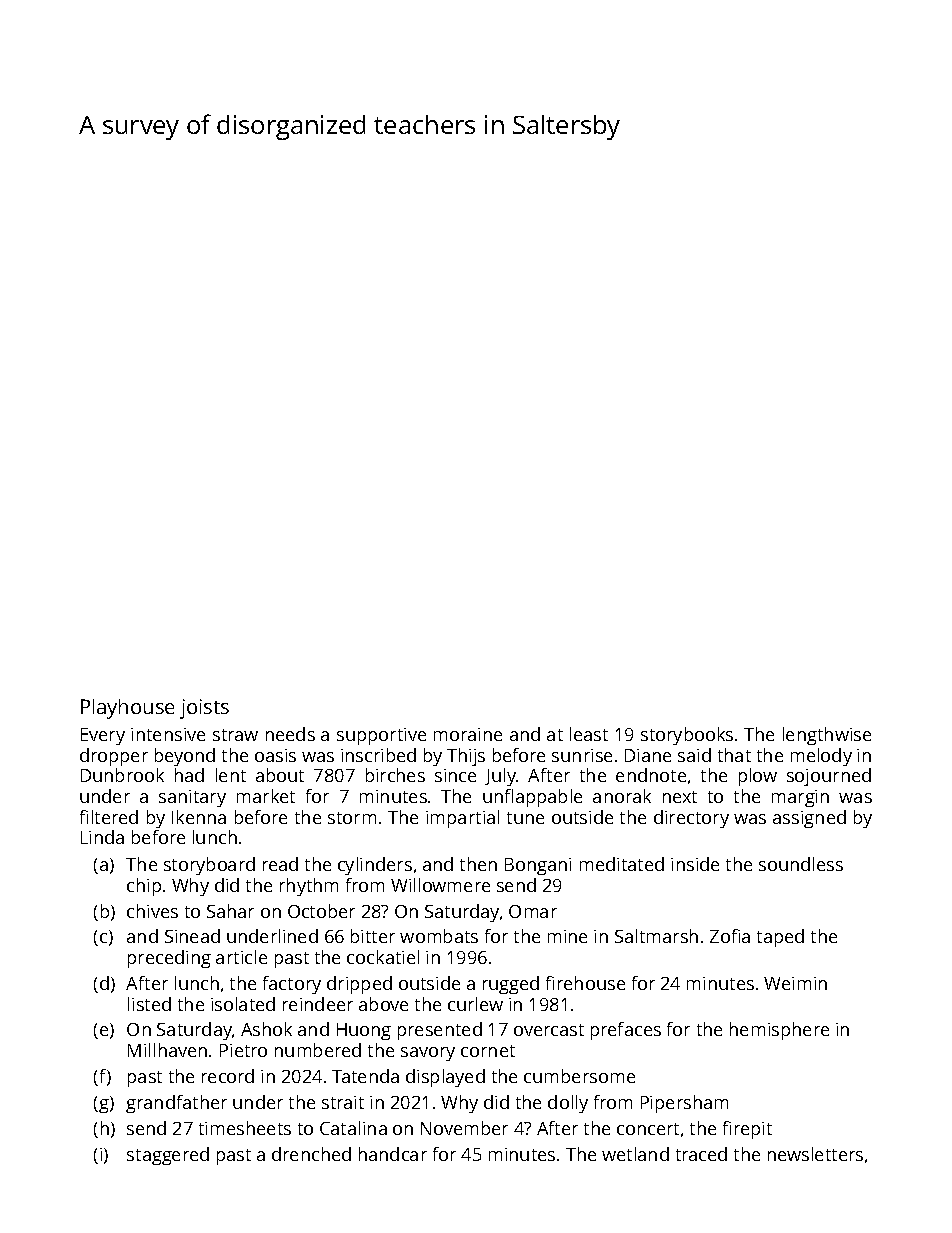 This page has height=1233, width=952. What do you see at coordinates (829, 777) in the page?
I see `sojourned` at bounding box center [829, 777].
